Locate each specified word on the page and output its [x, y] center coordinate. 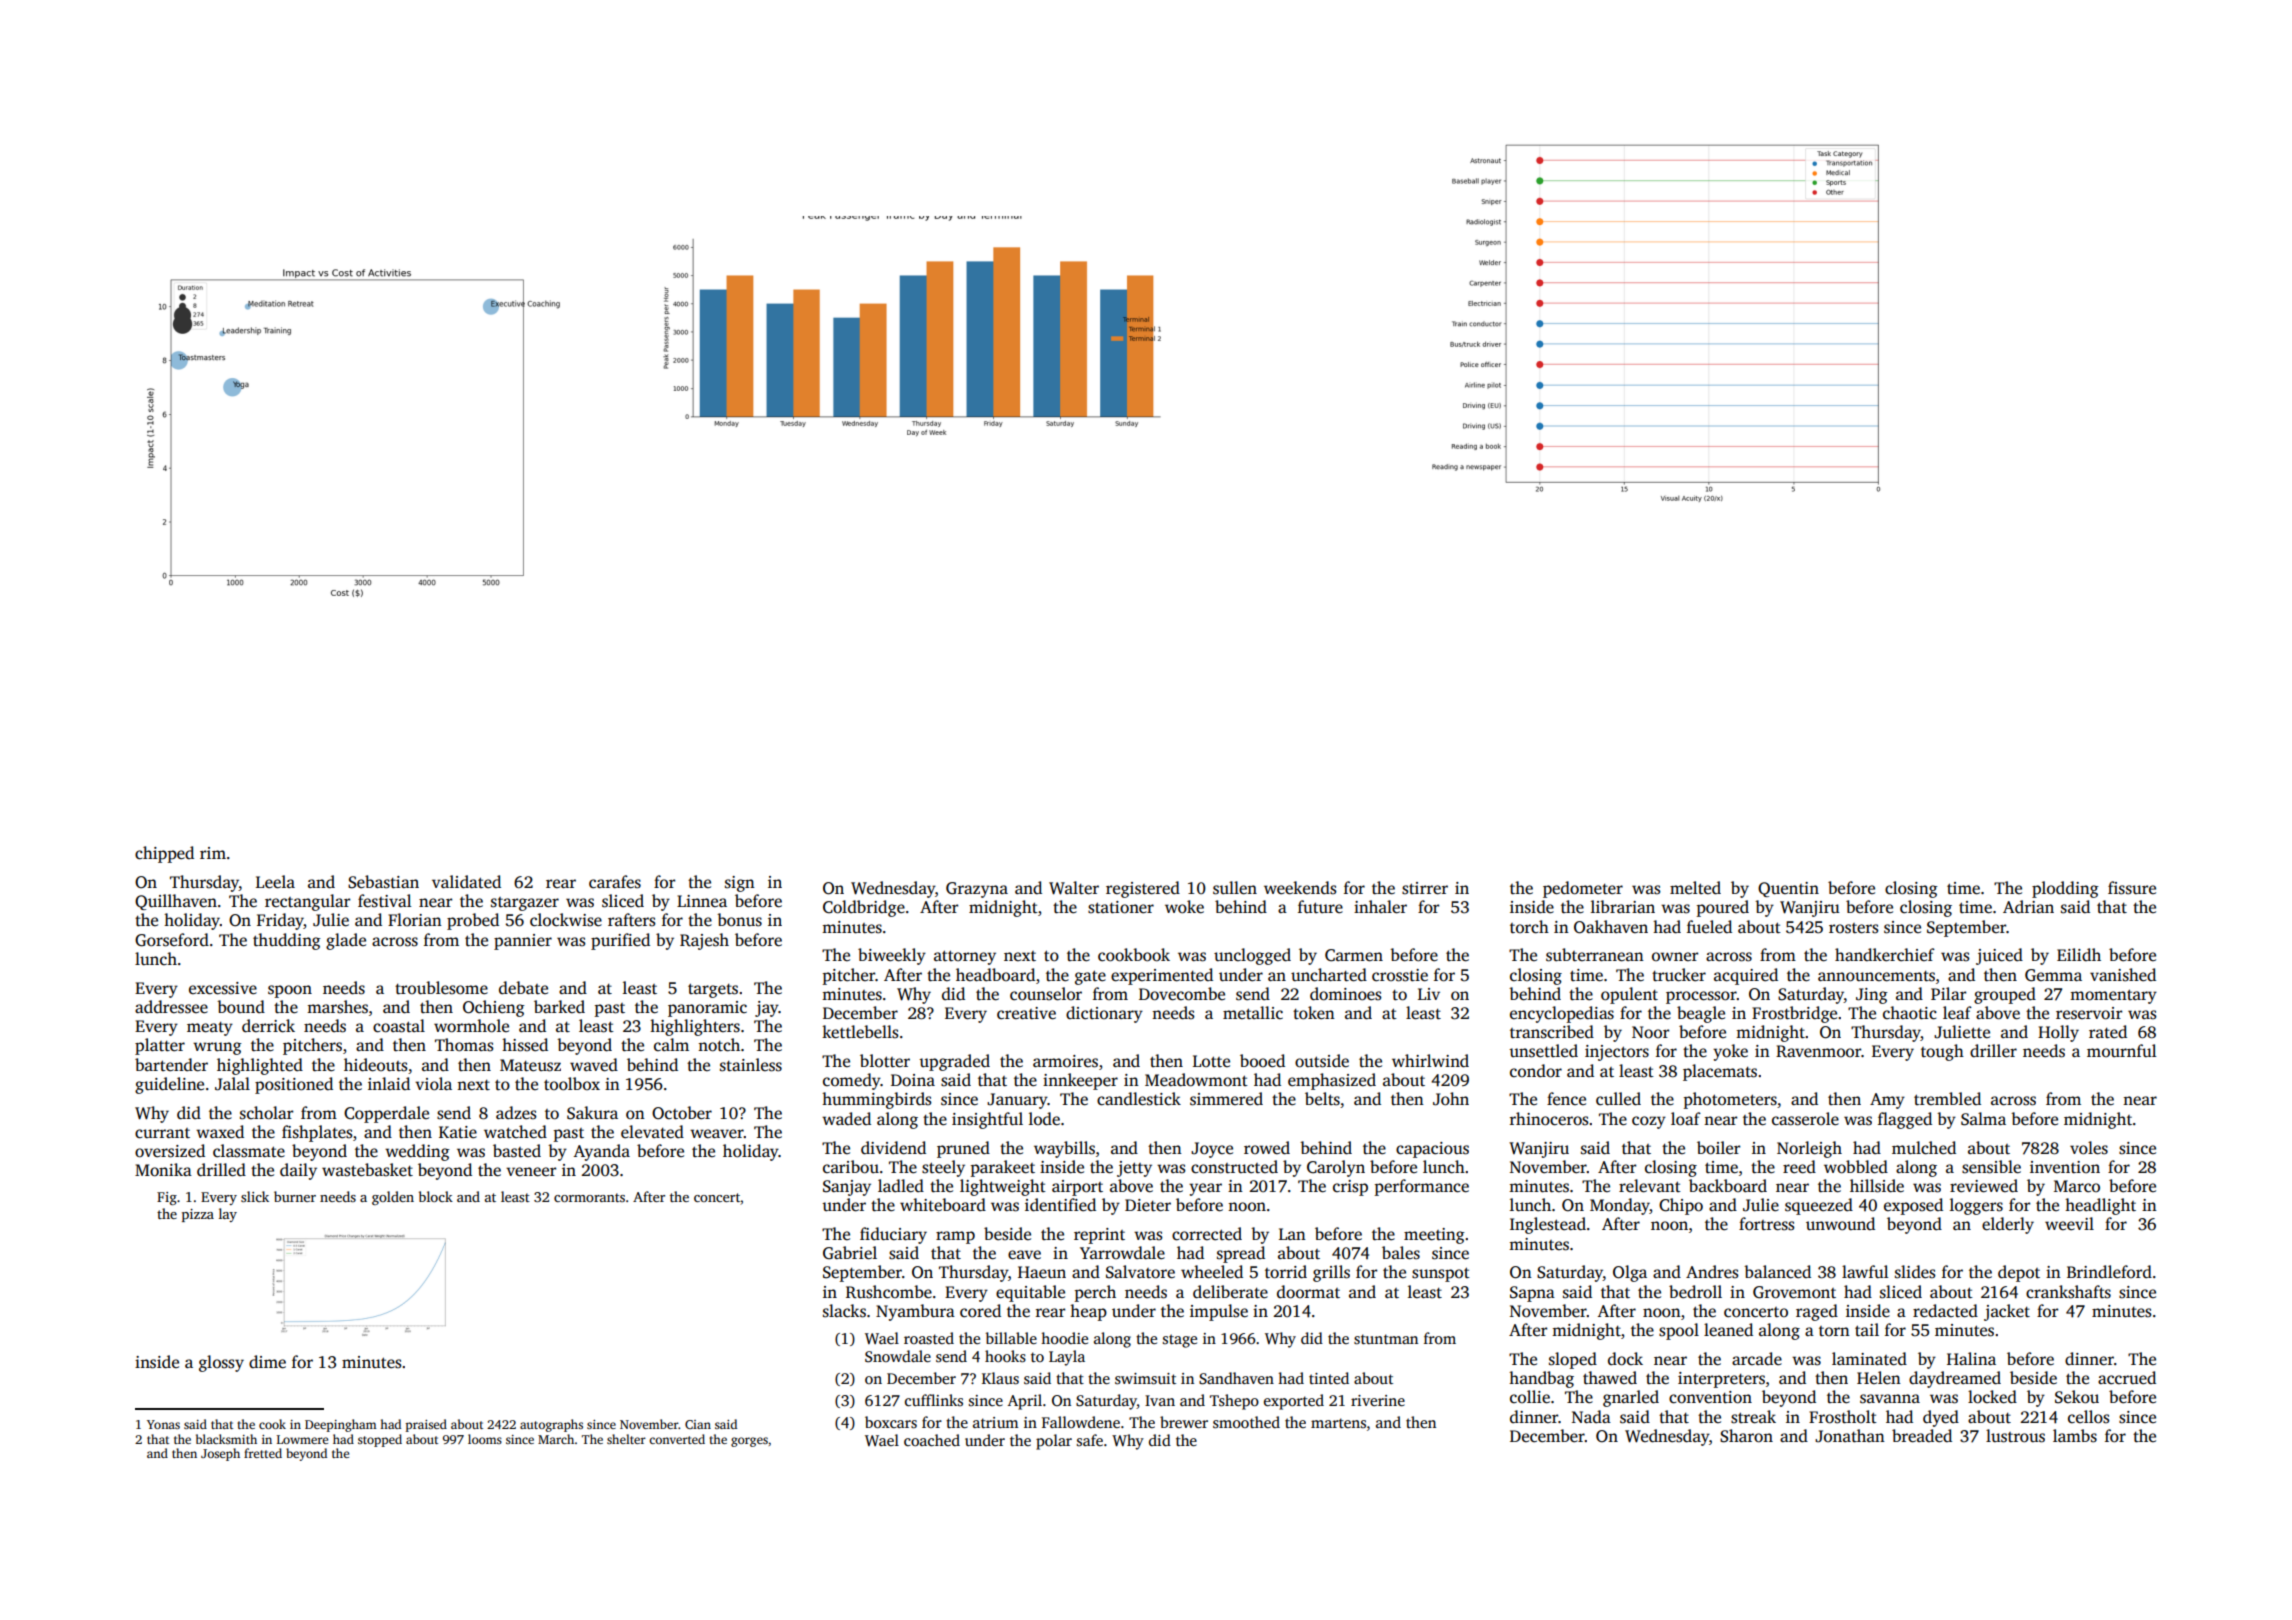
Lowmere [302, 1439]
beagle [1701, 1014]
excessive [223, 988]
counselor [1046, 994]
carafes [615, 882]
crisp [1350, 1188]
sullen [1235, 888]
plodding [2065, 889]
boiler [1718, 1148]
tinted [1329, 1378]
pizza [198, 1215]
